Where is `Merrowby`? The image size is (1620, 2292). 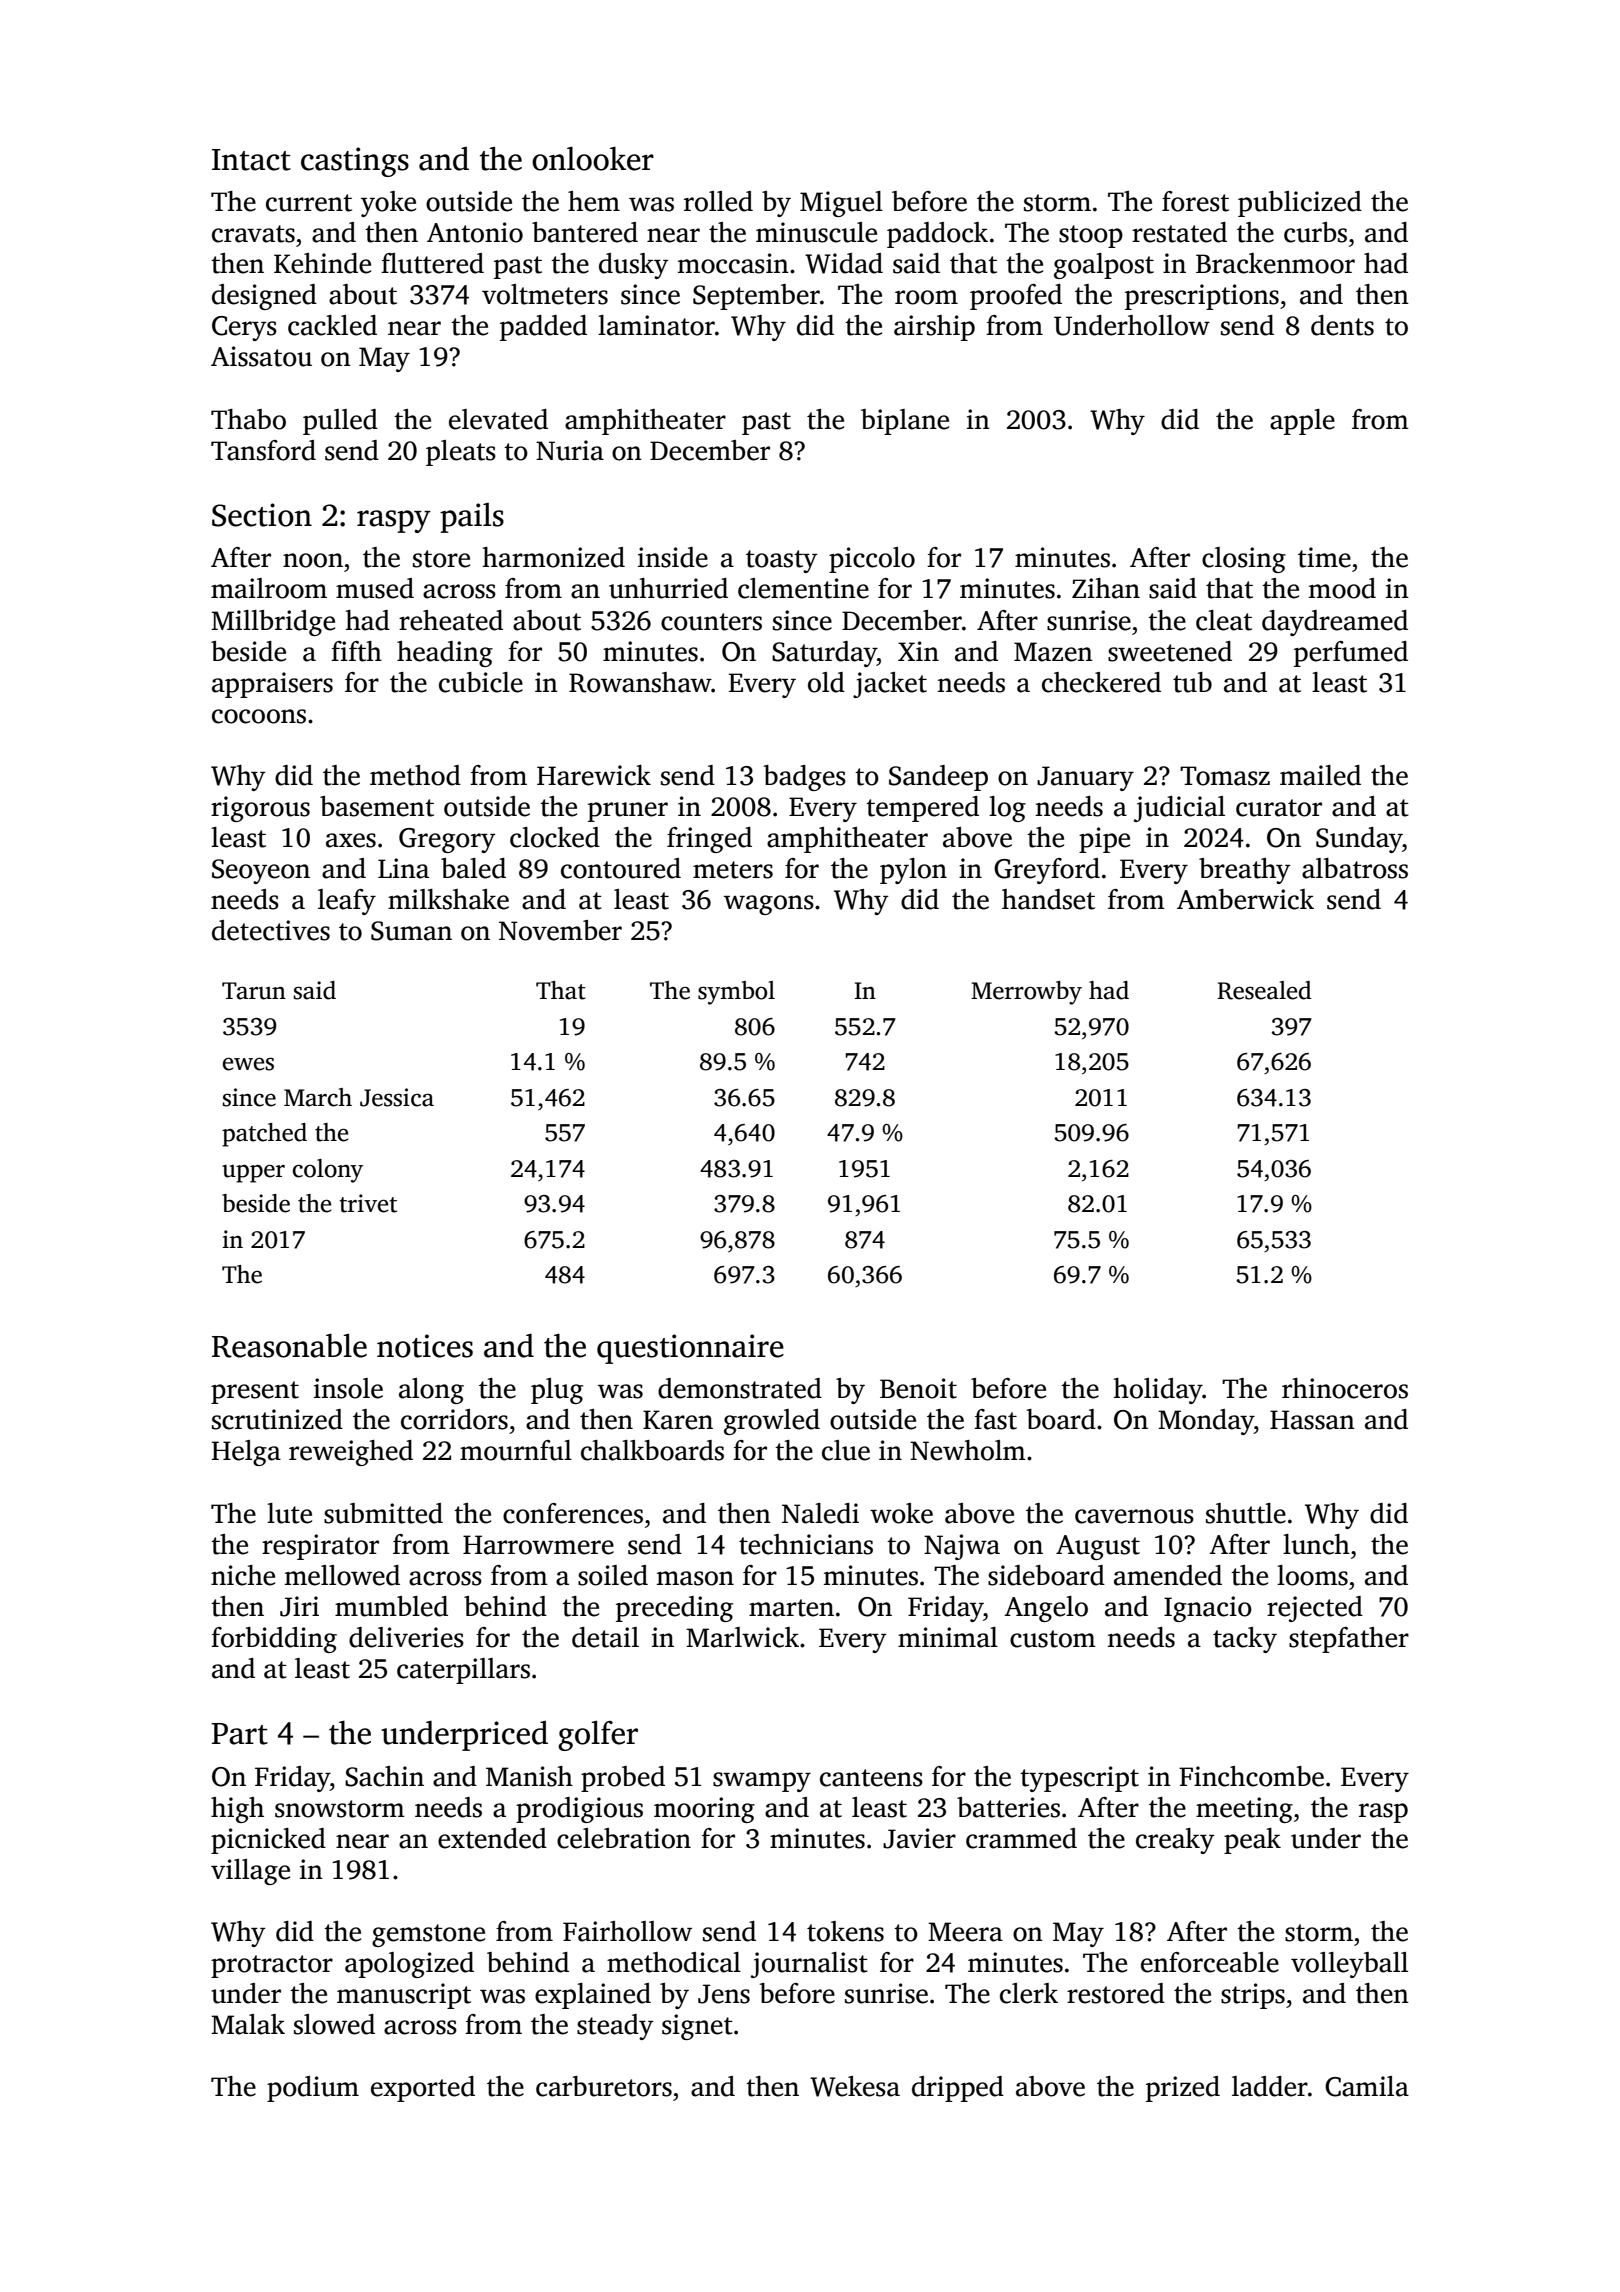
Merrowby is located at coordinates (1026, 993).
